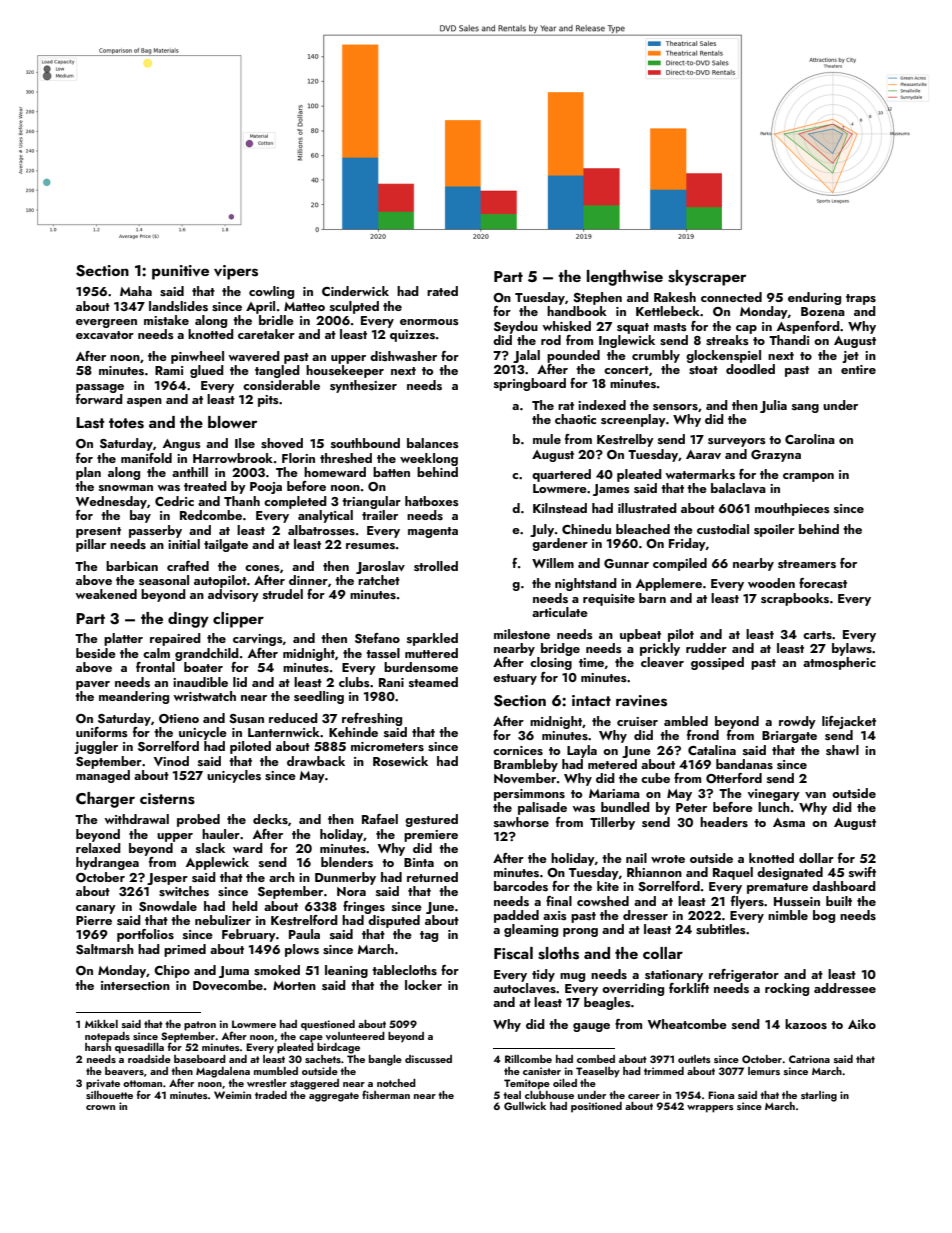 The width and height of the document is (952, 1233). I want to click on mouthpieces, so click(792, 509).
